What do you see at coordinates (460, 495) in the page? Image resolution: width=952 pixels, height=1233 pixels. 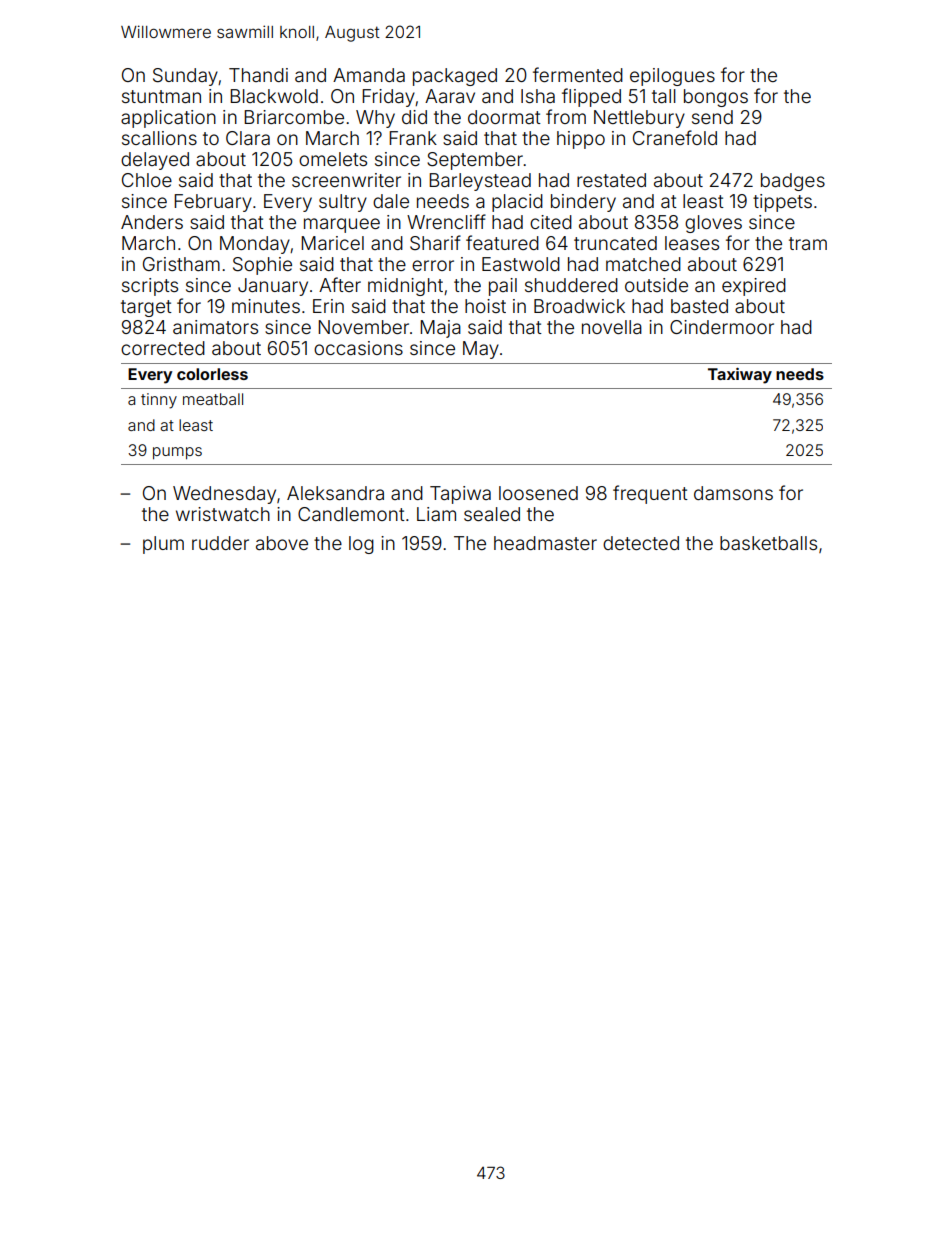 I see `Tapiwa` at bounding box center [460, 495].
